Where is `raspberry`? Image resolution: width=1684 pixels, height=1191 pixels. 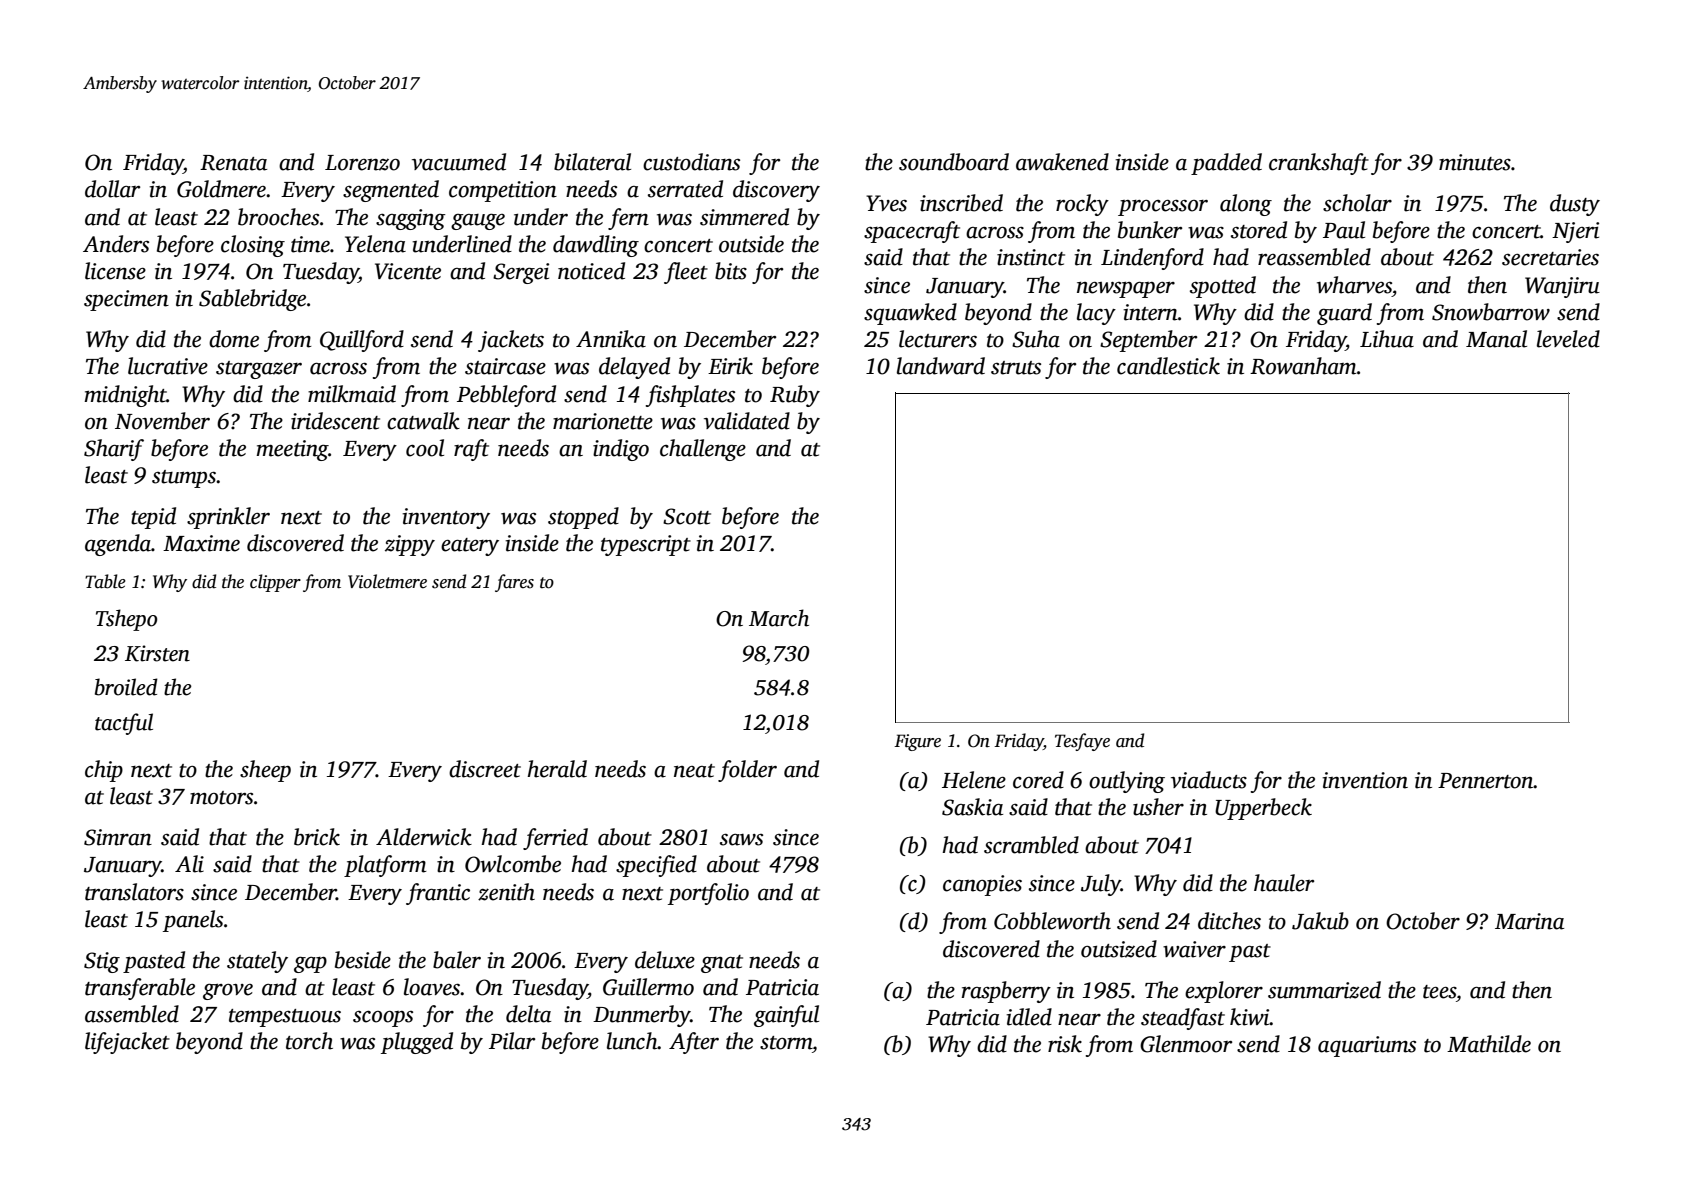 raspberry is located at coordinates (1006, 992).
